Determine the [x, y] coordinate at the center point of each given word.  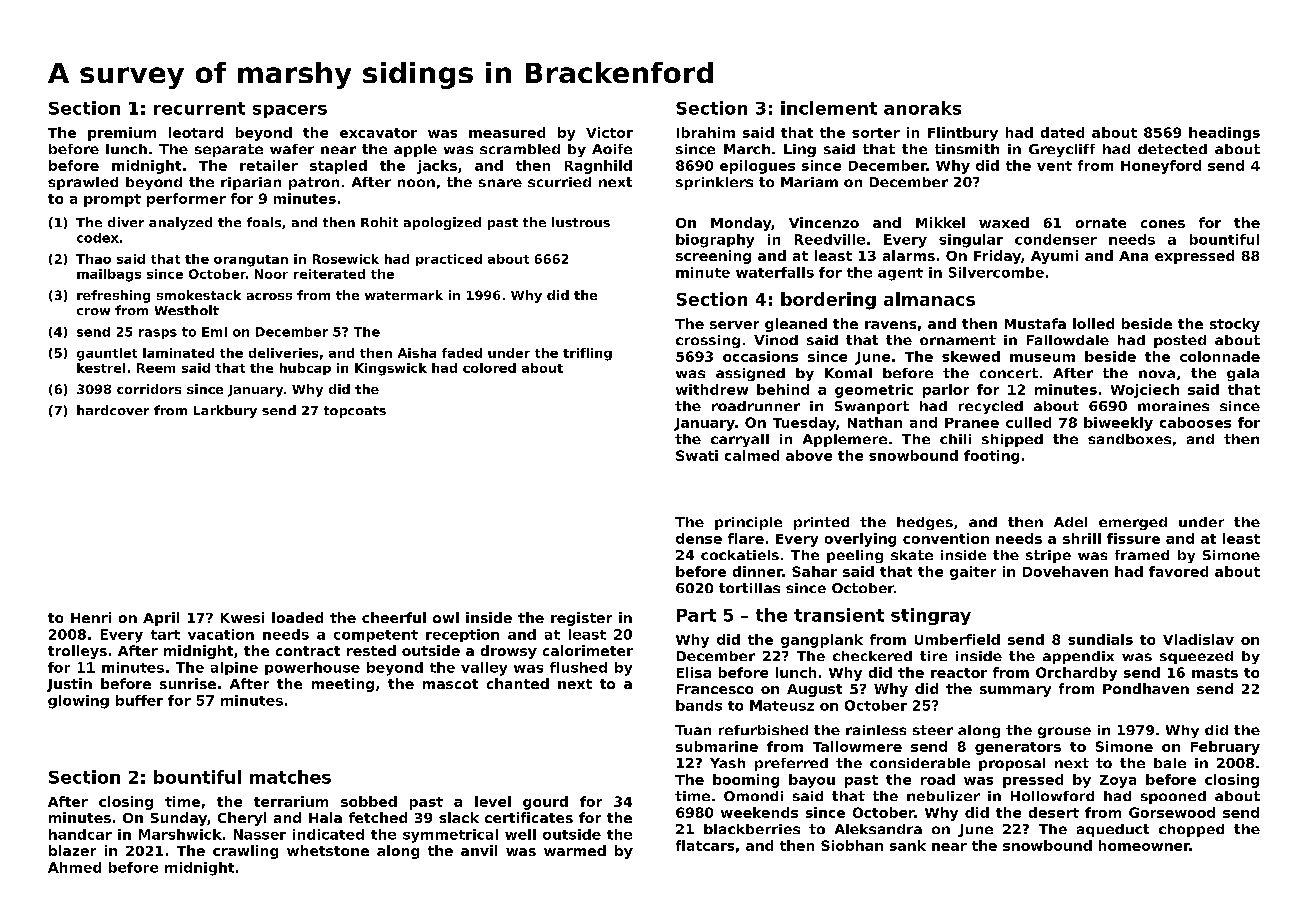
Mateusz [782, 705]
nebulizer [943, 796]
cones [1163, 224]
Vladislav [1198, 639]
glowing [78, 702]
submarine [717, 746]
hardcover [113, 410]
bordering [828, 301]
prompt [112, 200]
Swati [697, 455]
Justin [69, 685]
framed [1142, 555]
